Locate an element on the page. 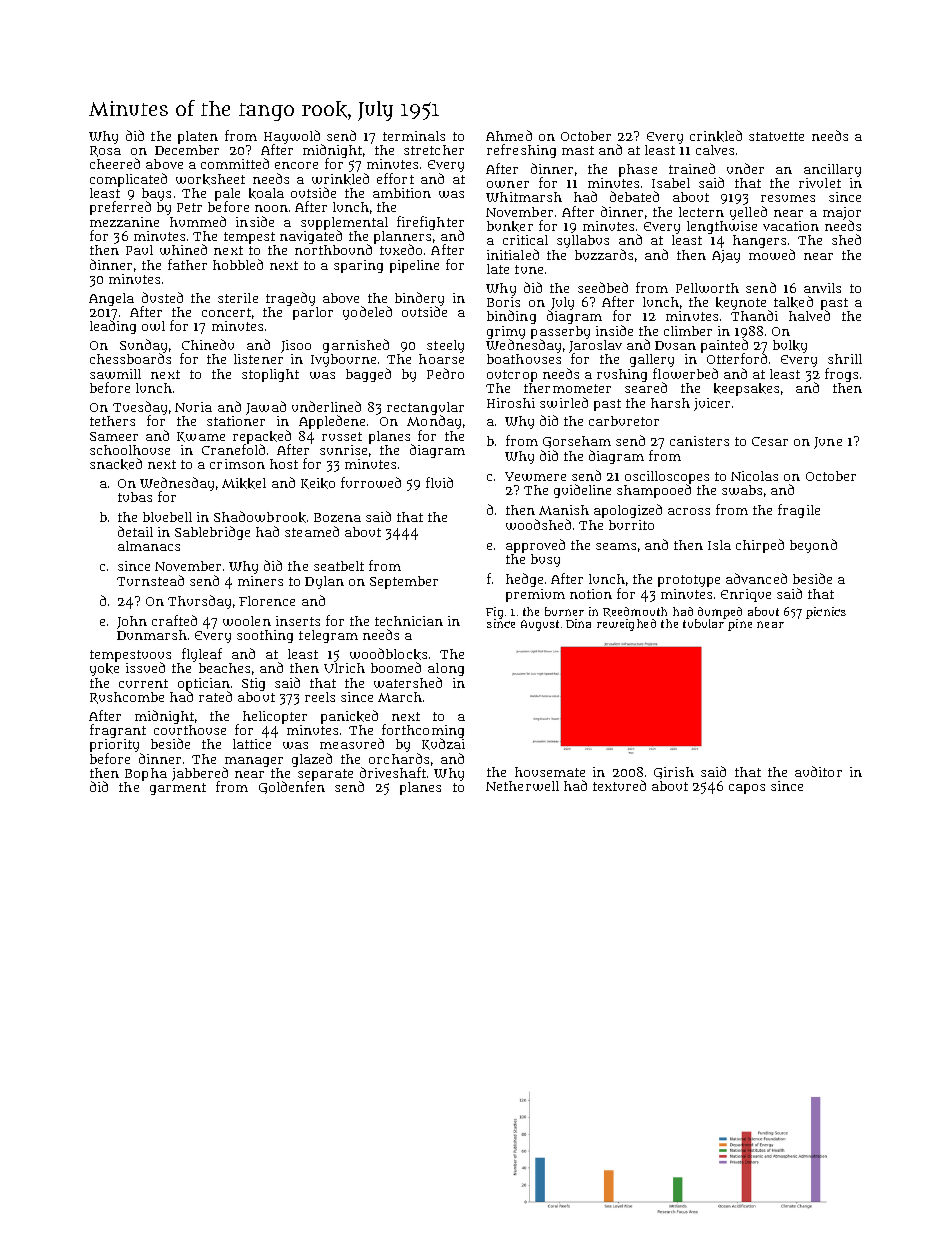 Image resolution: width=952 pixels, height=1233 pixels. Haywold is located at coordinates (293, 137).
